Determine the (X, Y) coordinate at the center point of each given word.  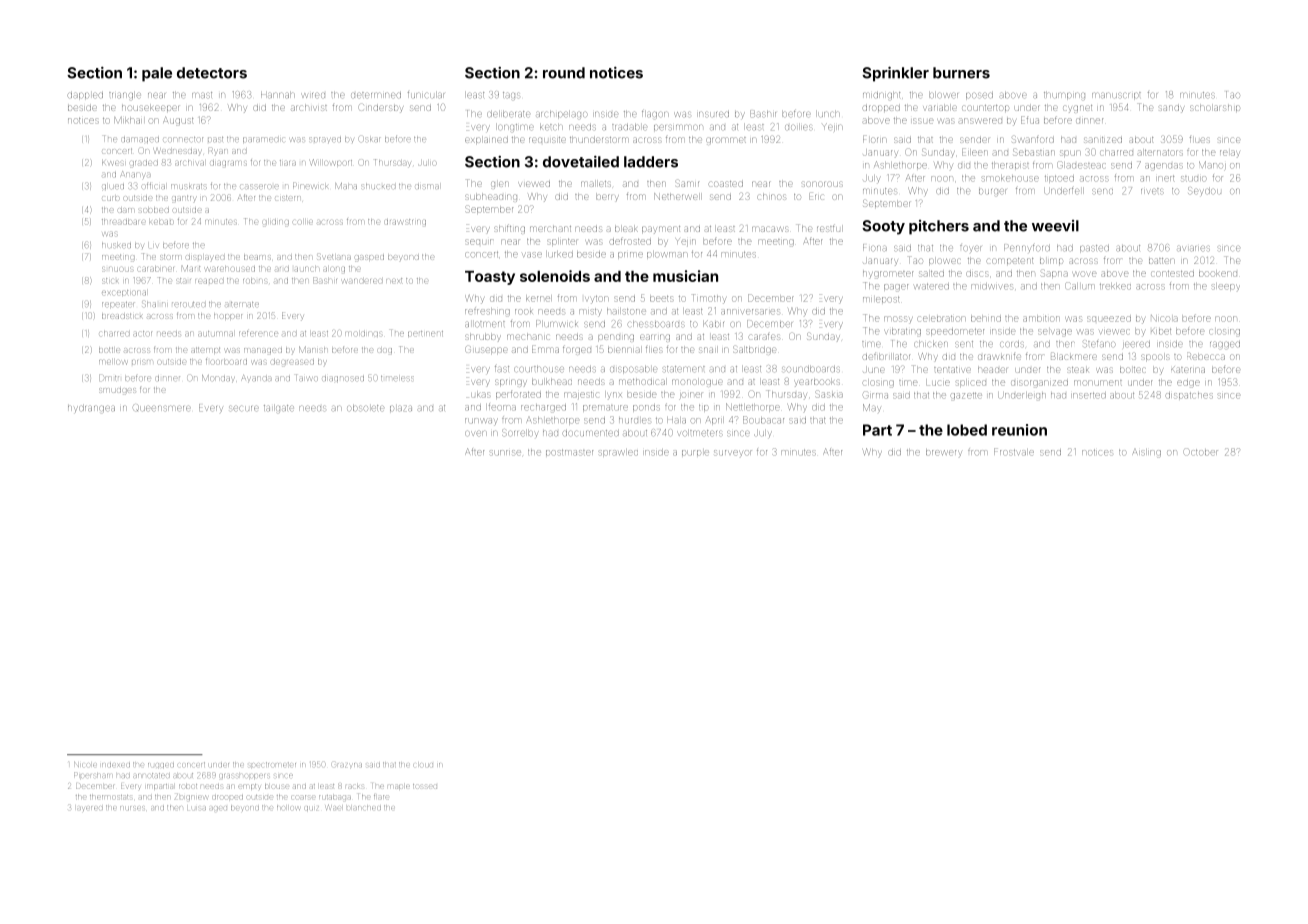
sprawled (618, 453)
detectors (212, 73)
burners (961, 73)
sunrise (505, 452)
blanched (364, 808)
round (564, 73)
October (1201, 453)
